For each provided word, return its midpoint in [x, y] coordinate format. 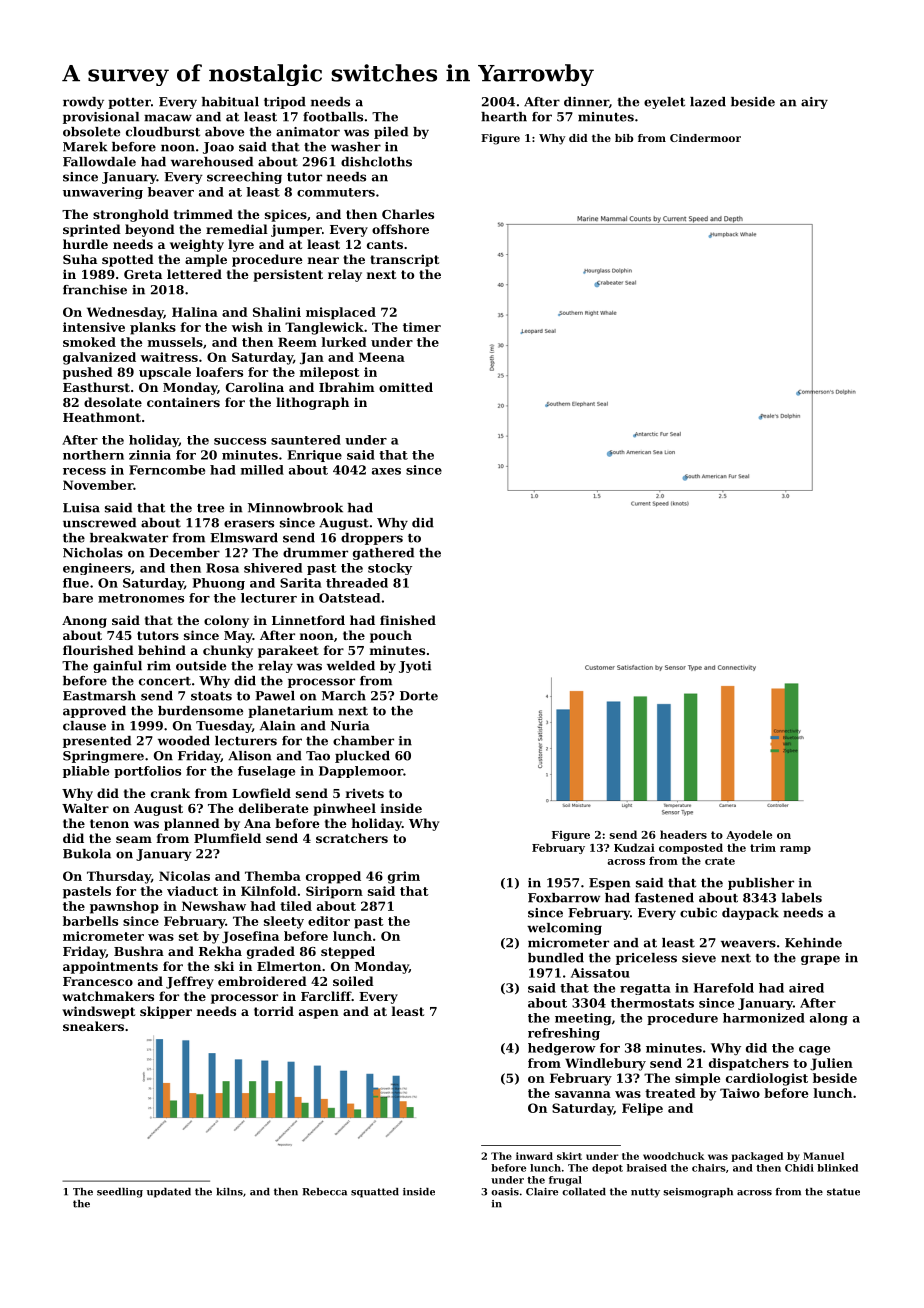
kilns [229, 1192]
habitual [230, 102]
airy [814, 103]
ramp [795, 850]
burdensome [200, 711]
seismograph [698, 1193]
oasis [505, 1192]
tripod [285, 103]
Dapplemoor [361, 772]
